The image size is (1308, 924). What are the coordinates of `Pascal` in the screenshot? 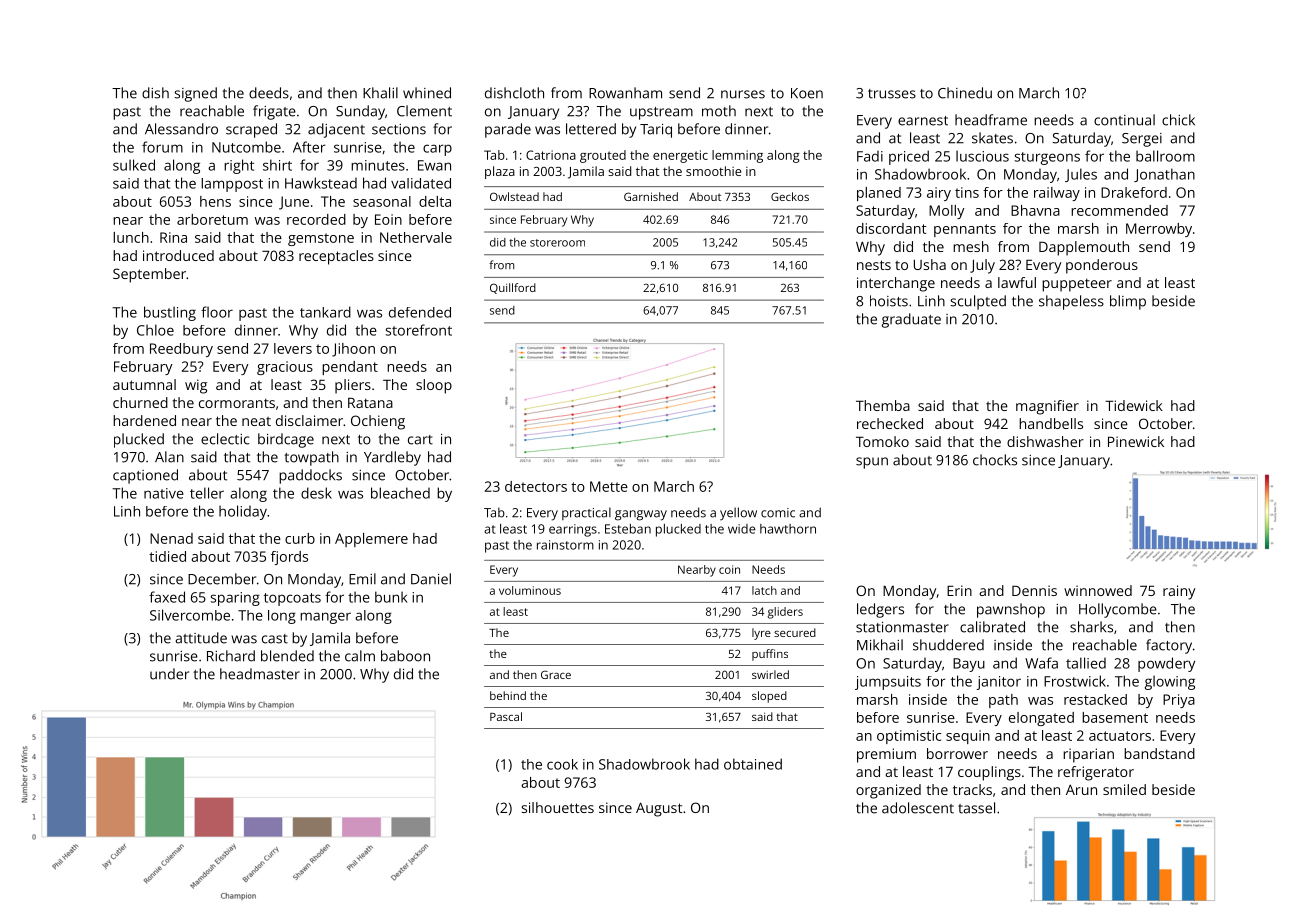 It's located at (506, 716).
